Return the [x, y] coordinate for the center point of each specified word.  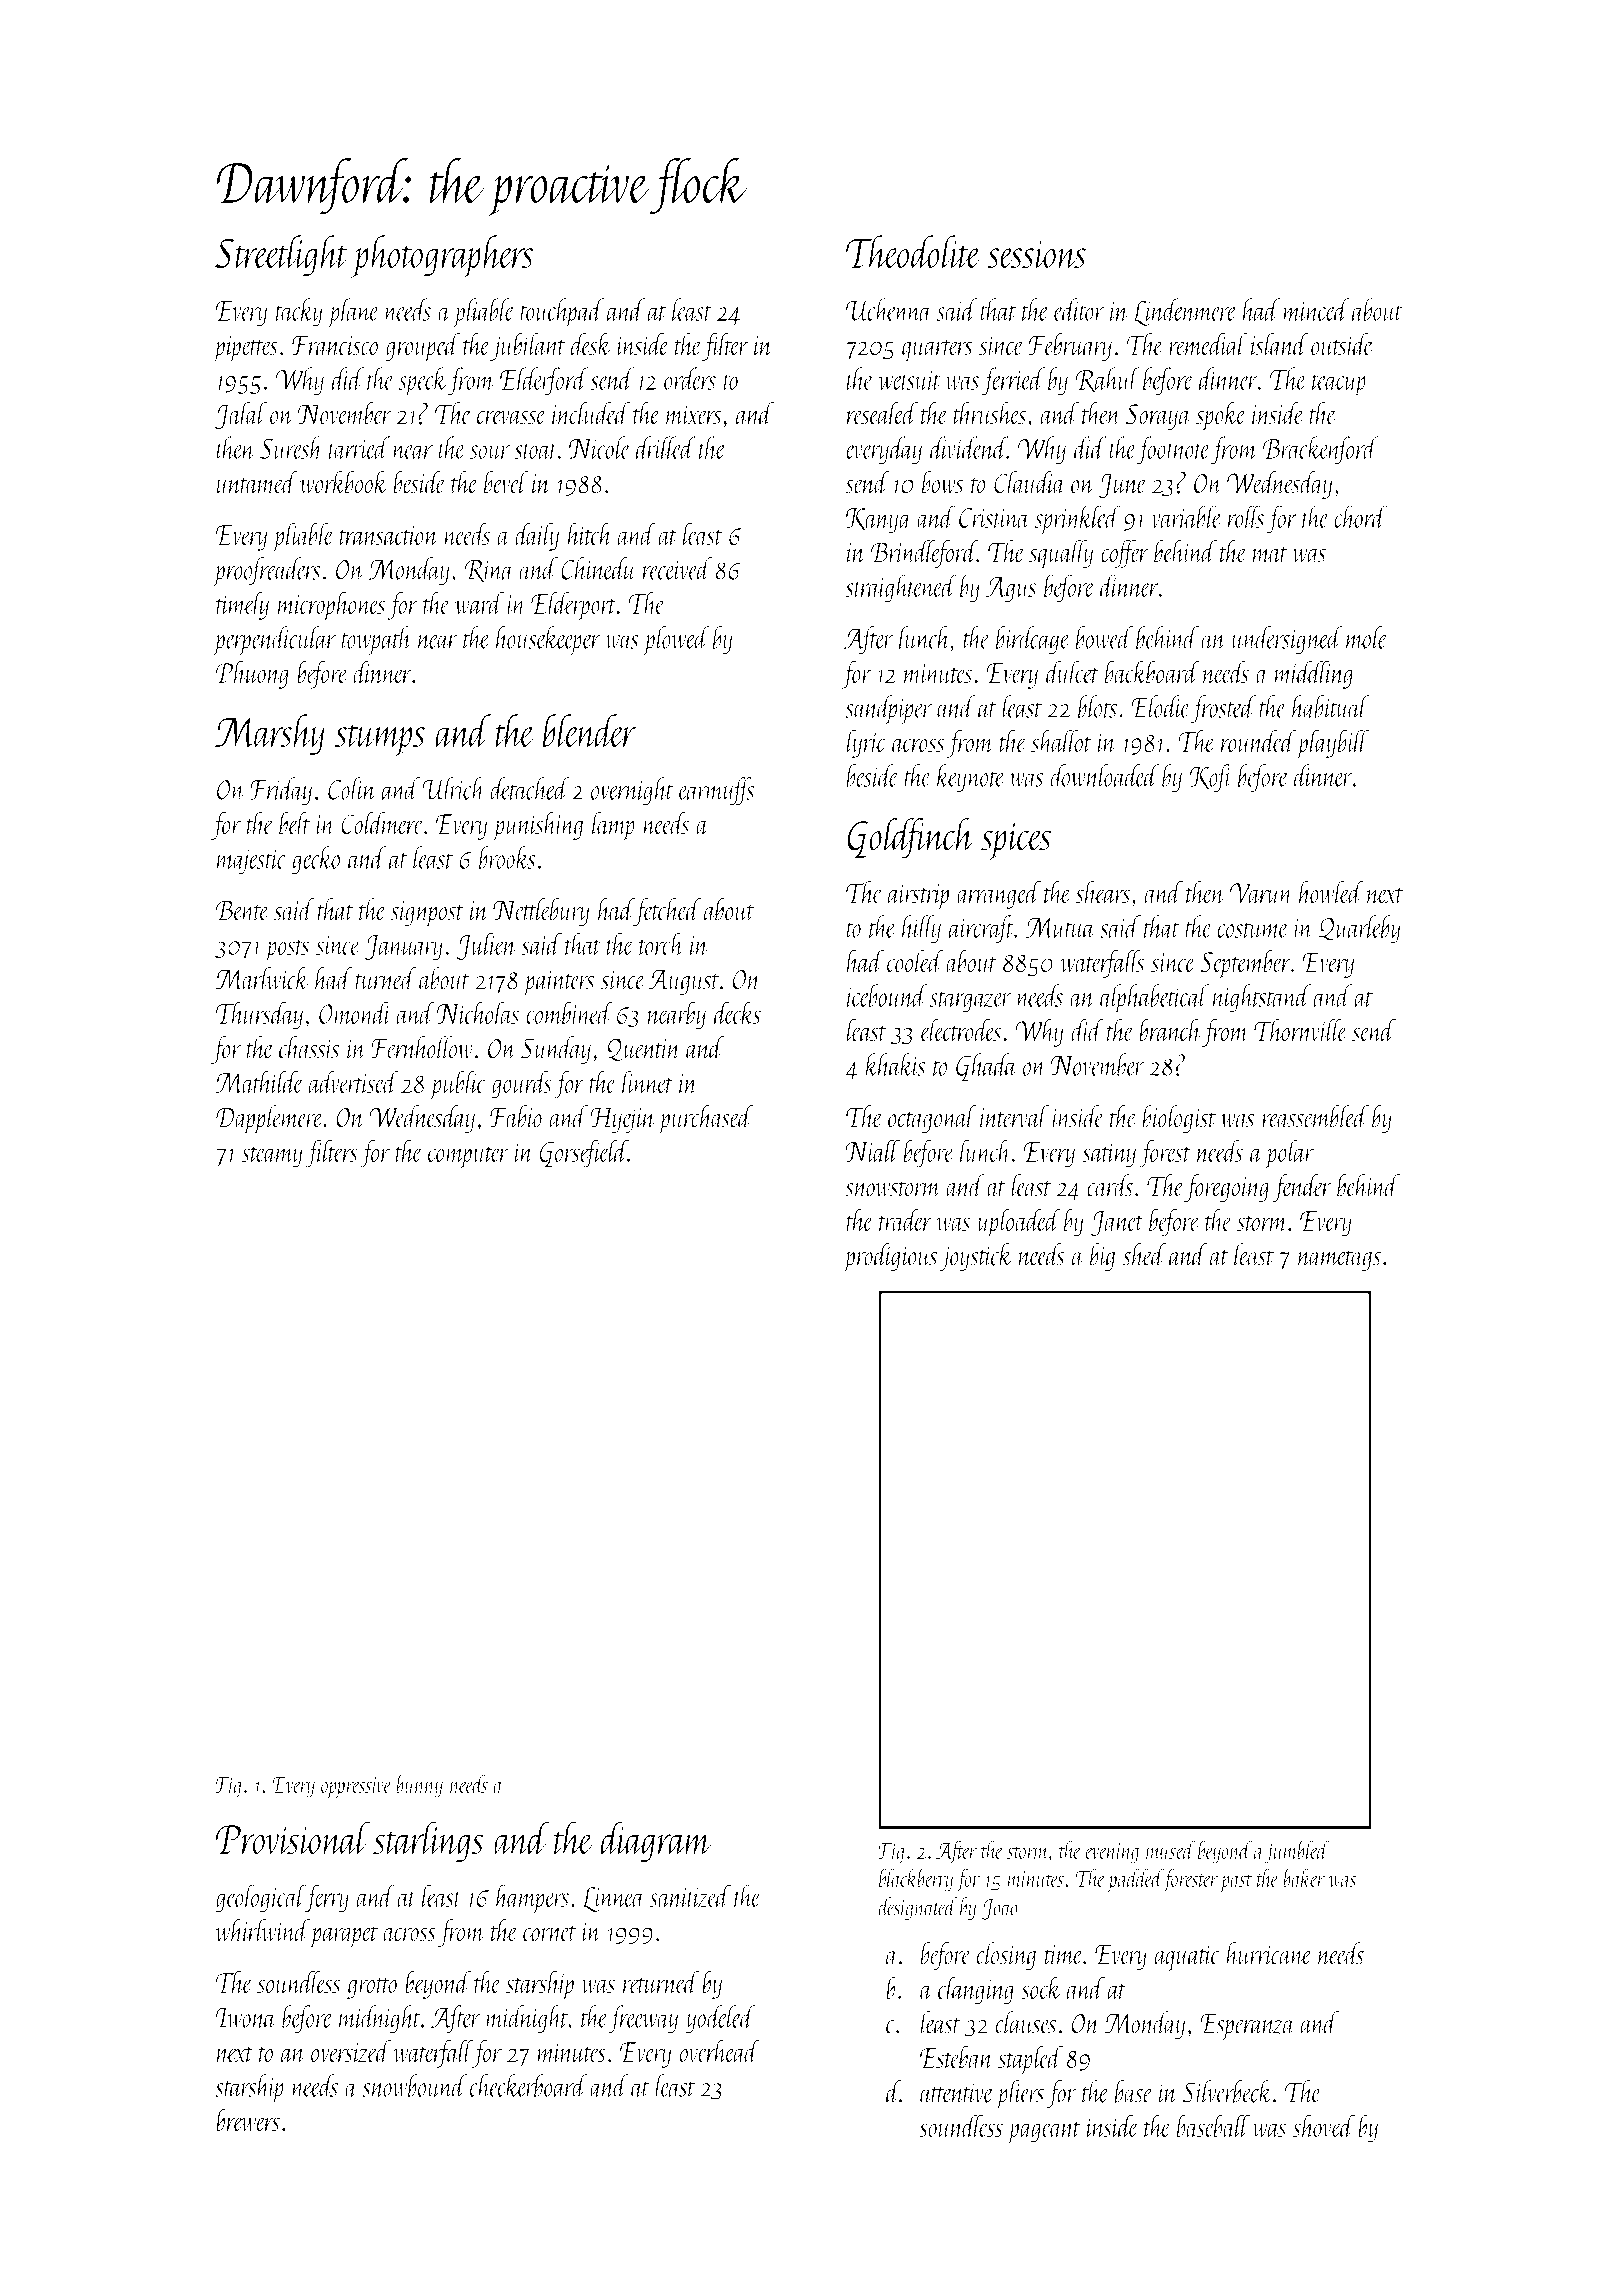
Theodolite [914, 252]
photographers [442, 256]
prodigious [890, 1258]
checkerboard [529, 2085]
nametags [1339, 1260]
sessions [1036, 254]
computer [468, 1157]
